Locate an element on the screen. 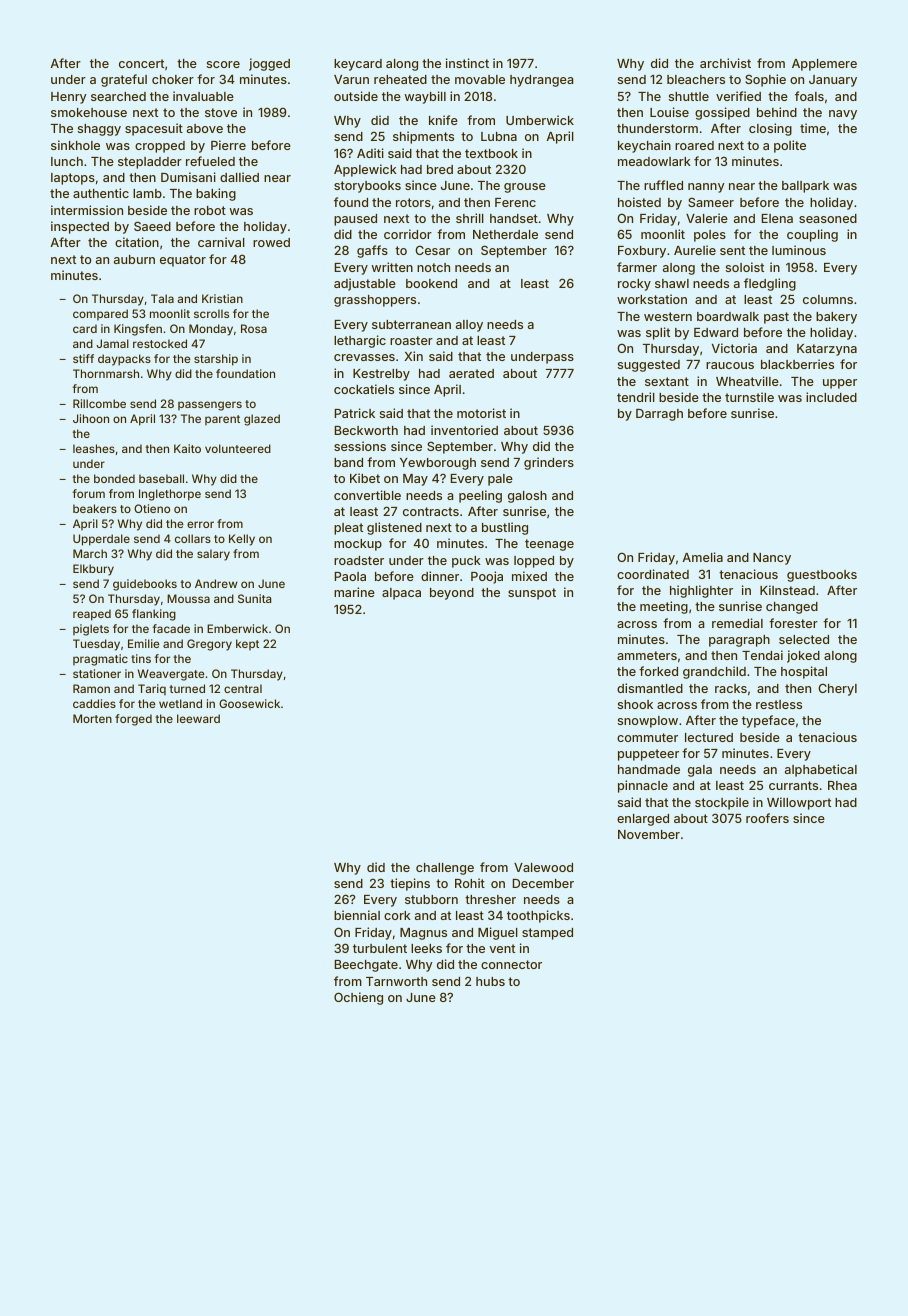 The image size is (908, 1316). connector is located at coordinates (511, 964).
